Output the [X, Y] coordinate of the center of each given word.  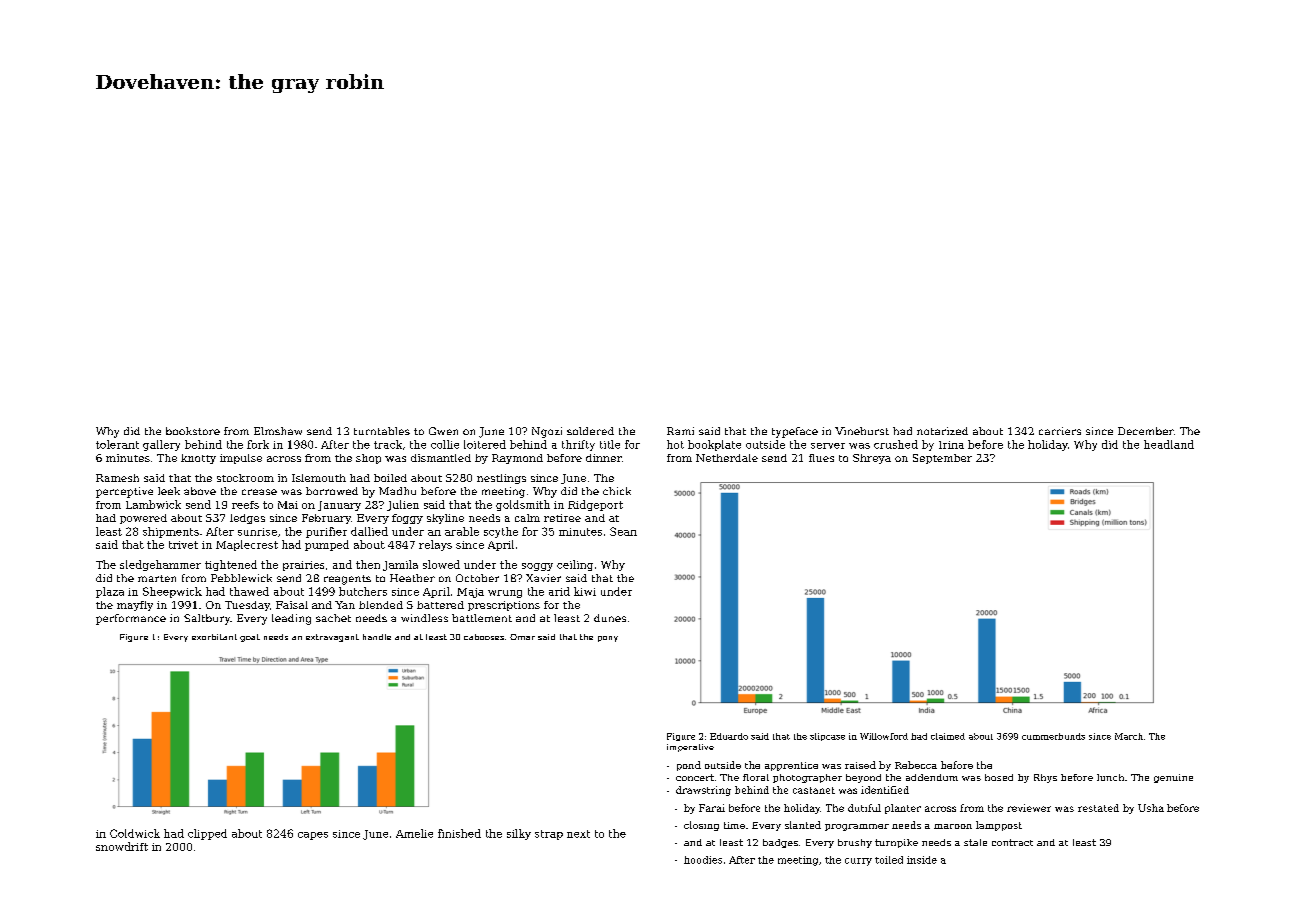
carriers [1060, 431]
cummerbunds [1053, 736]
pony [608, 639]
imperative [690, 748]
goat [250, 638]
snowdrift [122, 846]
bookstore [193, 431]
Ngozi [547, 432]
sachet [333, 618]
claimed [948, 736]
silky [519, 834]
